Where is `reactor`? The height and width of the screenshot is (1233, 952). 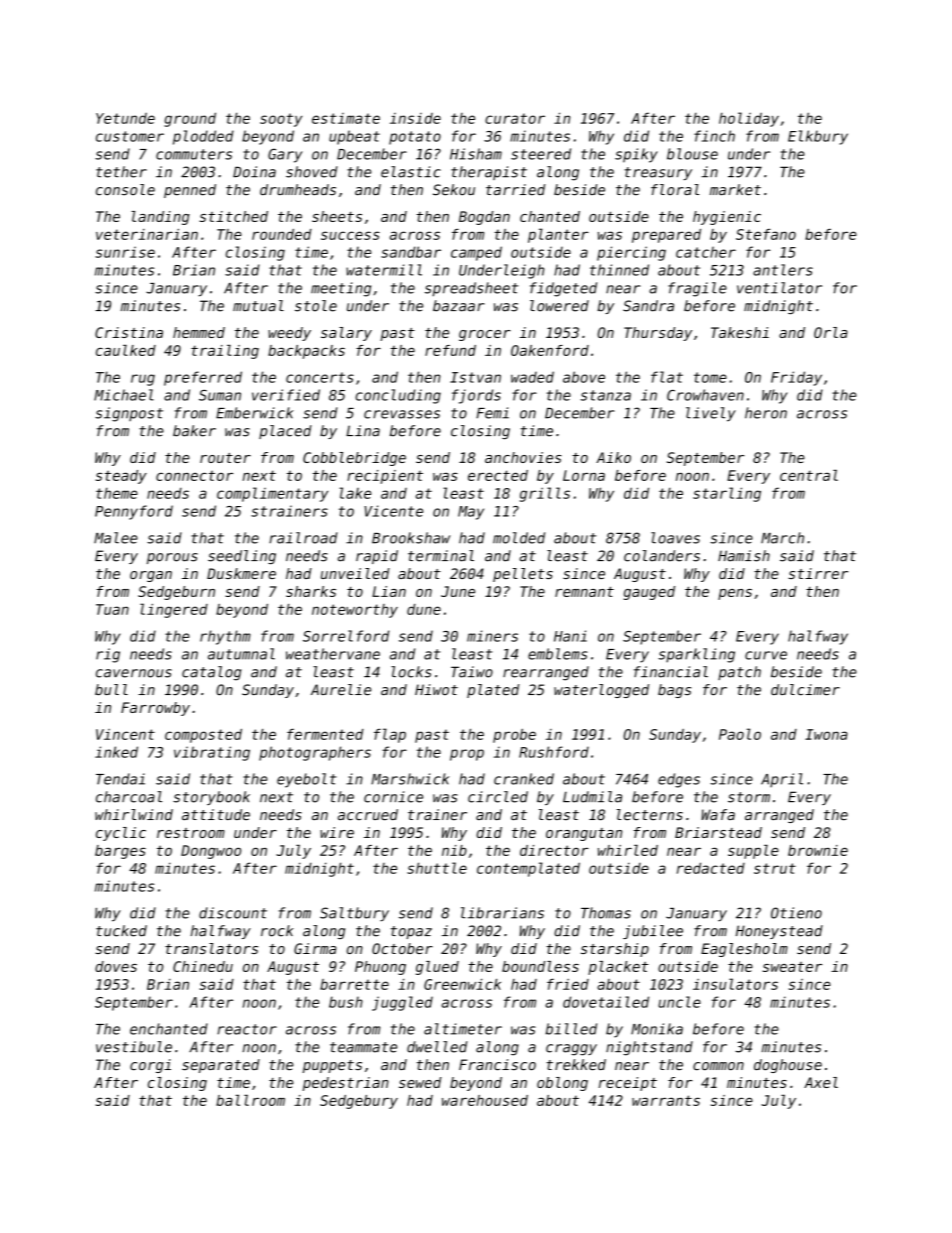
reactor is located at coordinates (247, 1029).
